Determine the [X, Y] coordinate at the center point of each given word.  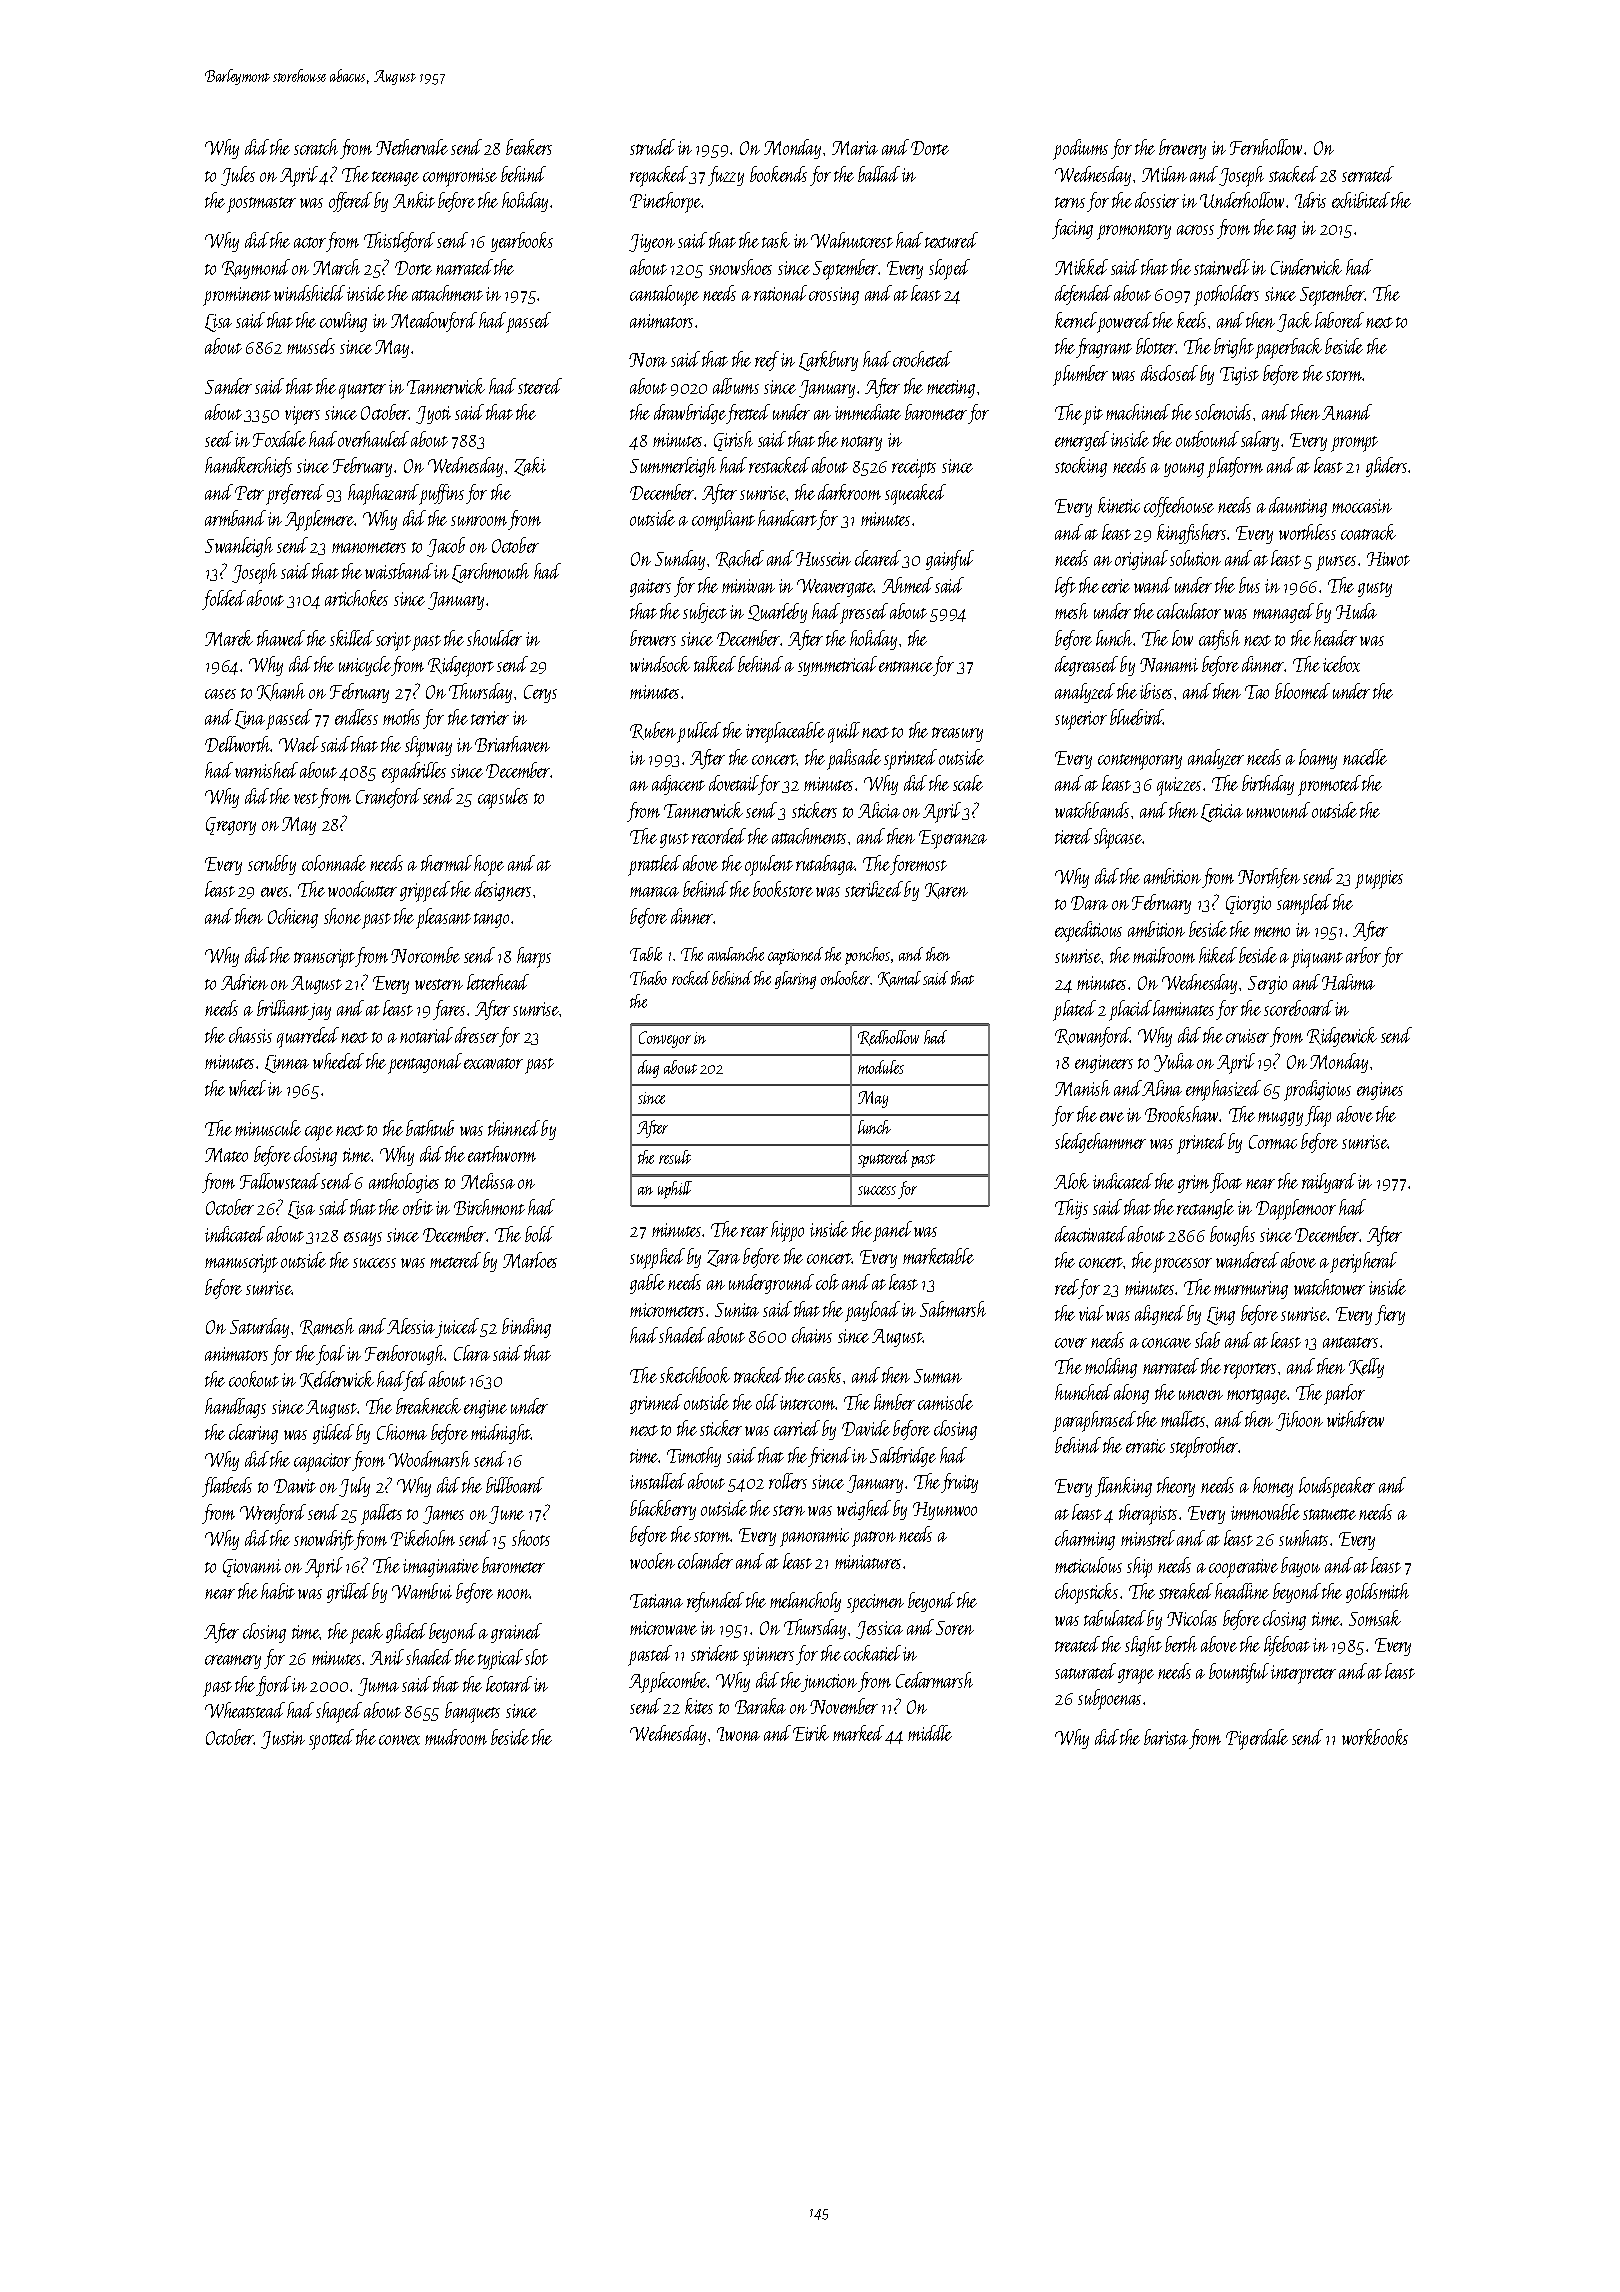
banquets [472, 1712]
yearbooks [522, 242]
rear [754, 1232]
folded [224, 600]
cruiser [1247, 1036]
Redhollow [888, 1038]
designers [503, 891]
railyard [1329, 1183]
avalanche [736, 954]
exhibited [1361, 200]
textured [951, 240]
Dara [1089, 903]
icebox [1341, 664]
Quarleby [777, 613]
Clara [472, 1353]
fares [449, 1010]
